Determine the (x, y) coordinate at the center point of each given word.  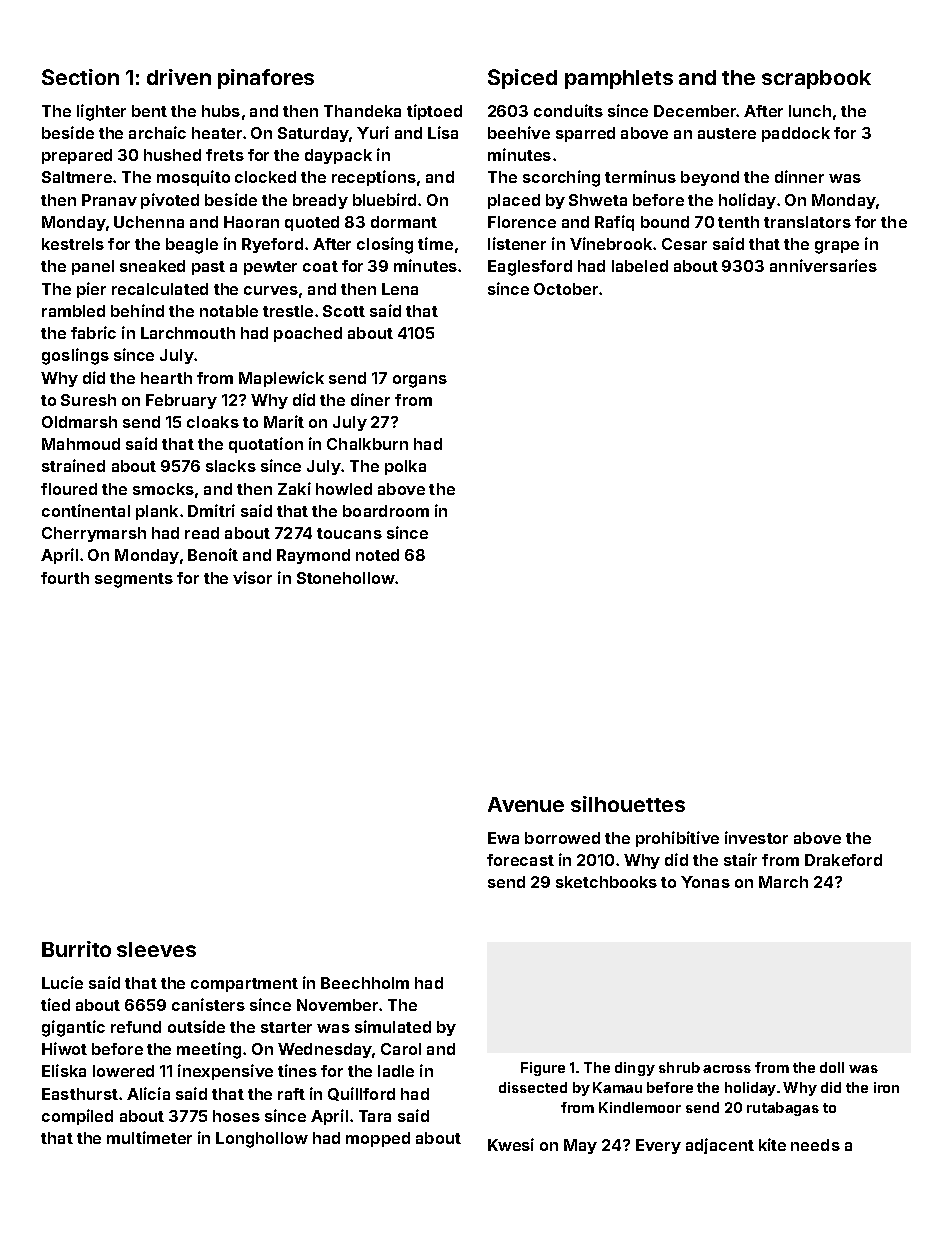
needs (815, 1145)
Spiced (522, 79)
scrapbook (816, 79)
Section (80, 77)
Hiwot (64, 1048)
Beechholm (365, 983)
